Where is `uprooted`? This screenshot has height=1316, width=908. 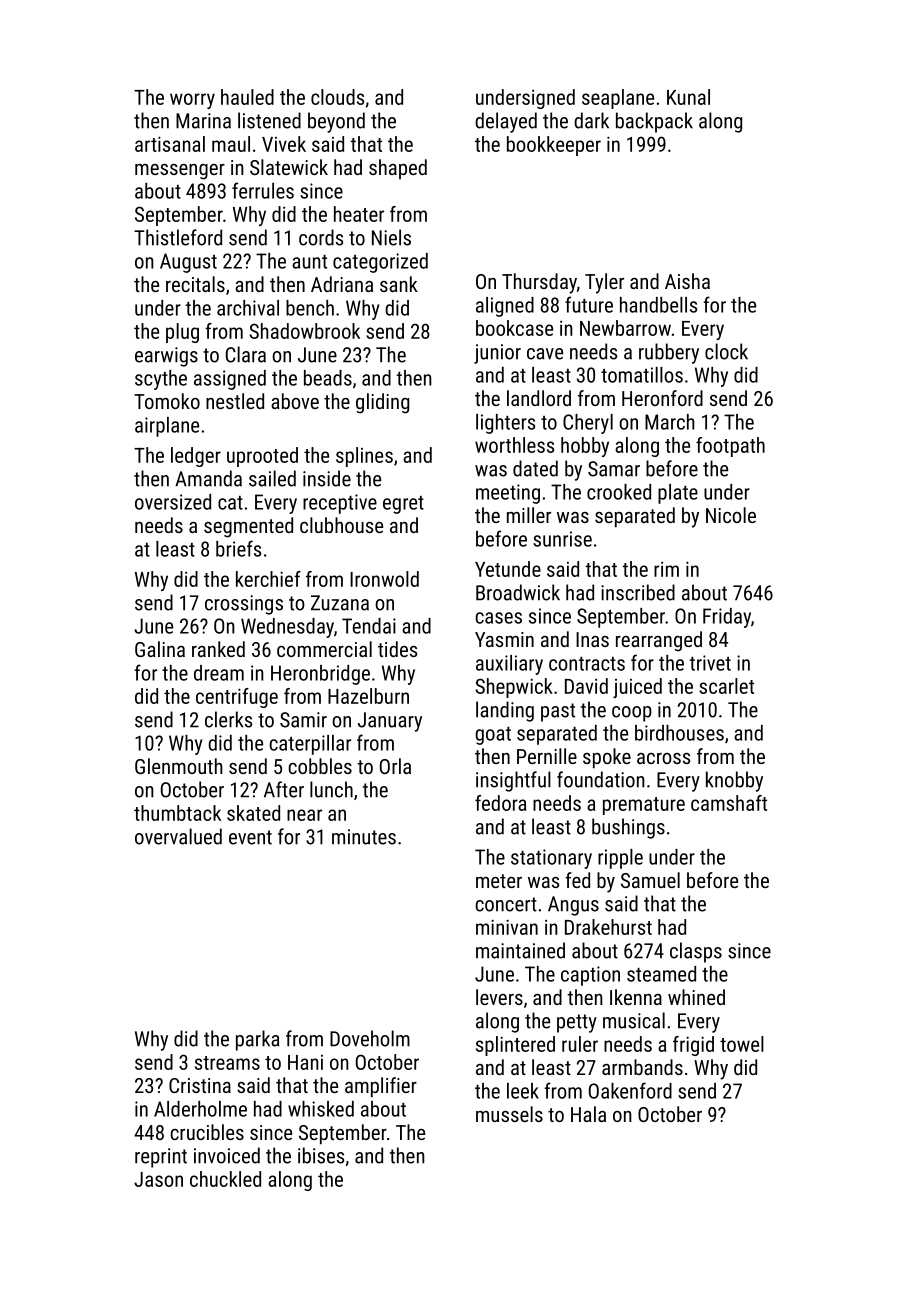
uprooted is located at coordinates (262, 457).
